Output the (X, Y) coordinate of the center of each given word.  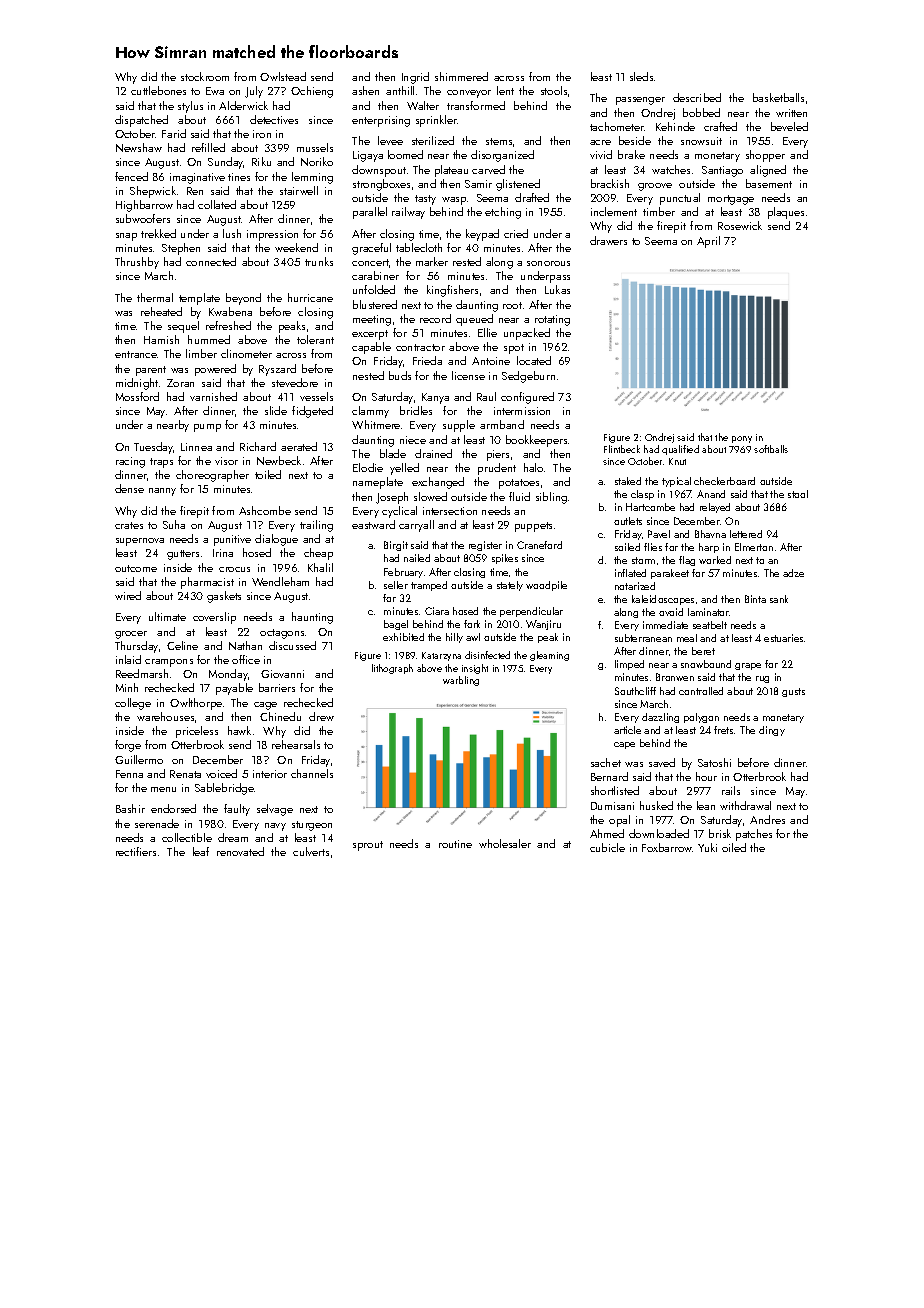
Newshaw (139, 147)
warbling (461, 681)
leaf (201, 851)
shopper (765, 156)
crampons (169, 663)
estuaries (783, 638)
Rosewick (740, 225)
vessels (316, 396)
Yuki (707, 847)
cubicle (607, 847)
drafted (532, 197)
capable (371, 348)
